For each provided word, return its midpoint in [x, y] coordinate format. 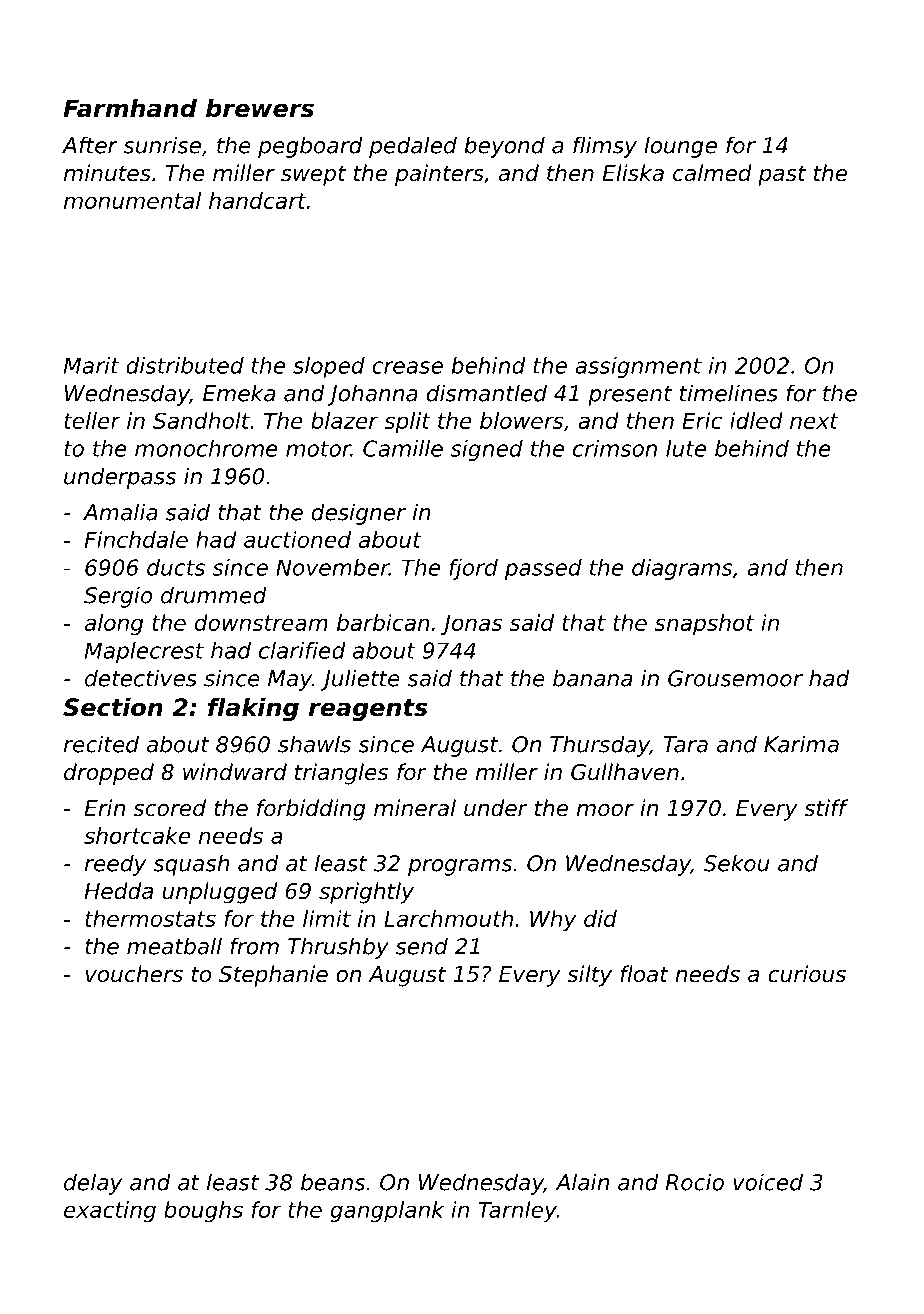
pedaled [413, 147]
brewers [260, 108]
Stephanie [273, 976]
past [782, 175]
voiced [768, 1182]
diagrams [682, 569]
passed [543, 569]
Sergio [118, 597]
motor [318, 449]
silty [589, 976]
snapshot [705, 625]
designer [358, 514]
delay [93, 1184]
